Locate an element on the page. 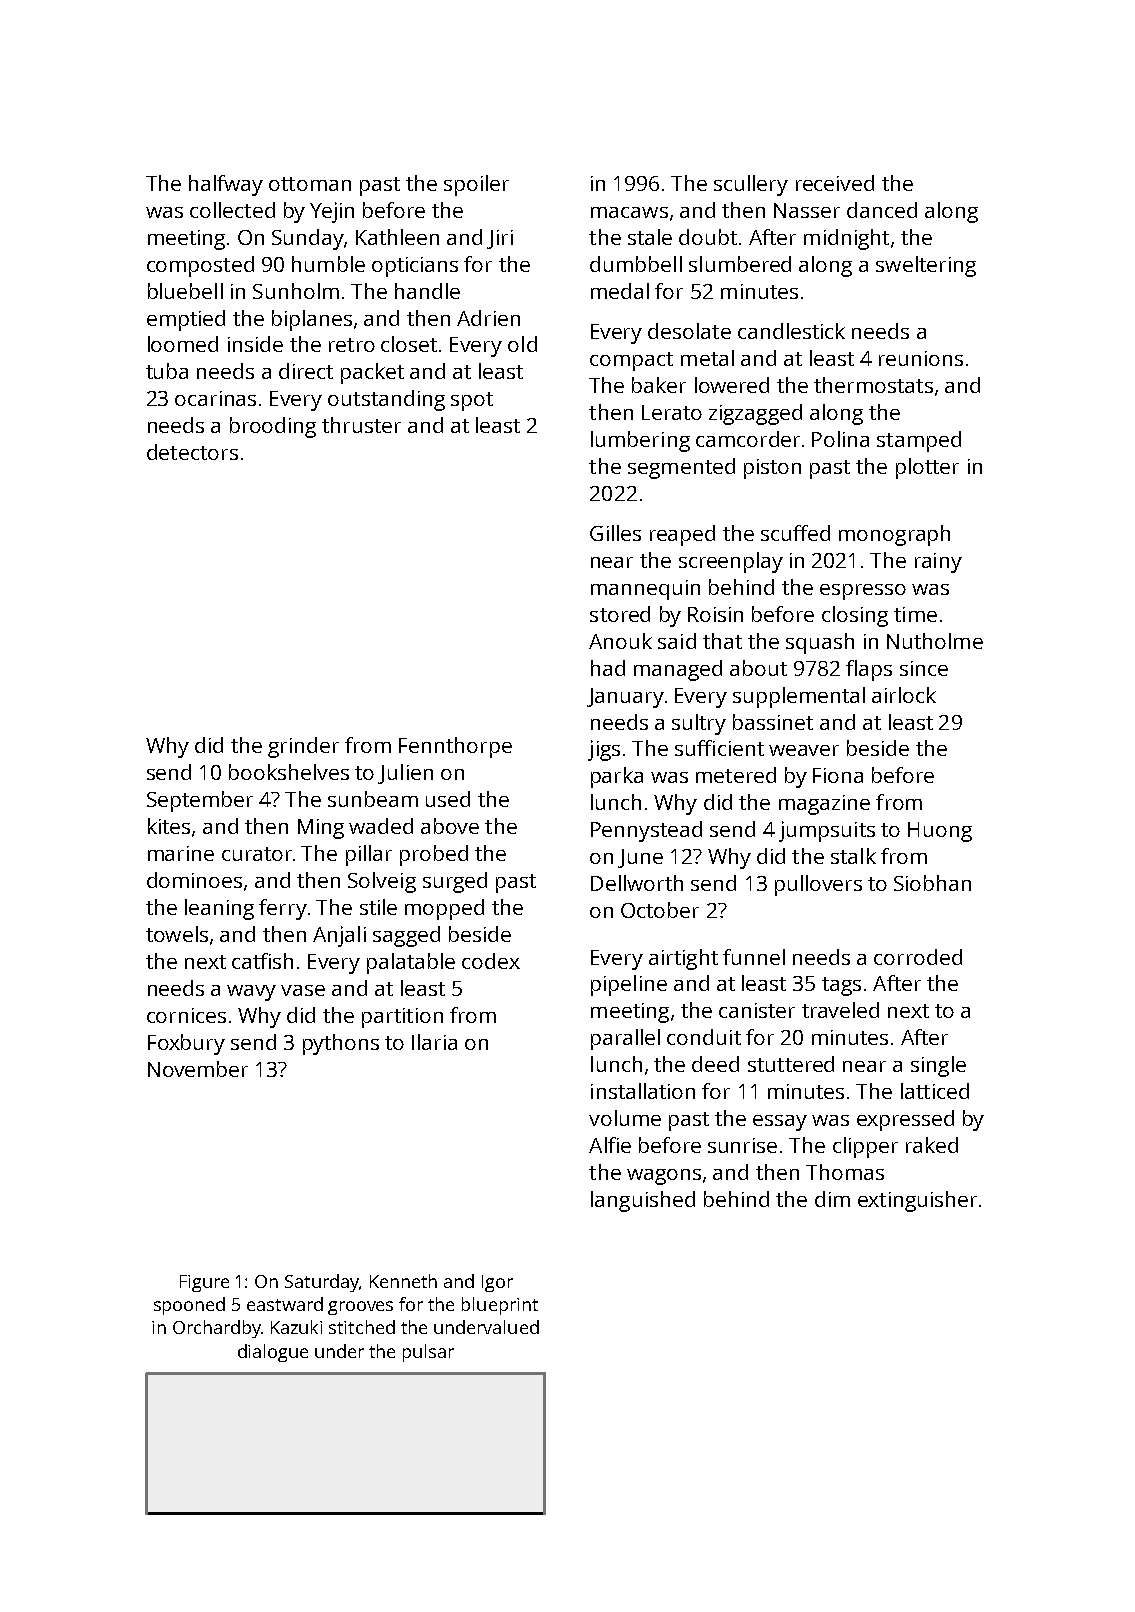 This page has width=1135, height=1612. Saturday is located at coordinates (322, 1283).
